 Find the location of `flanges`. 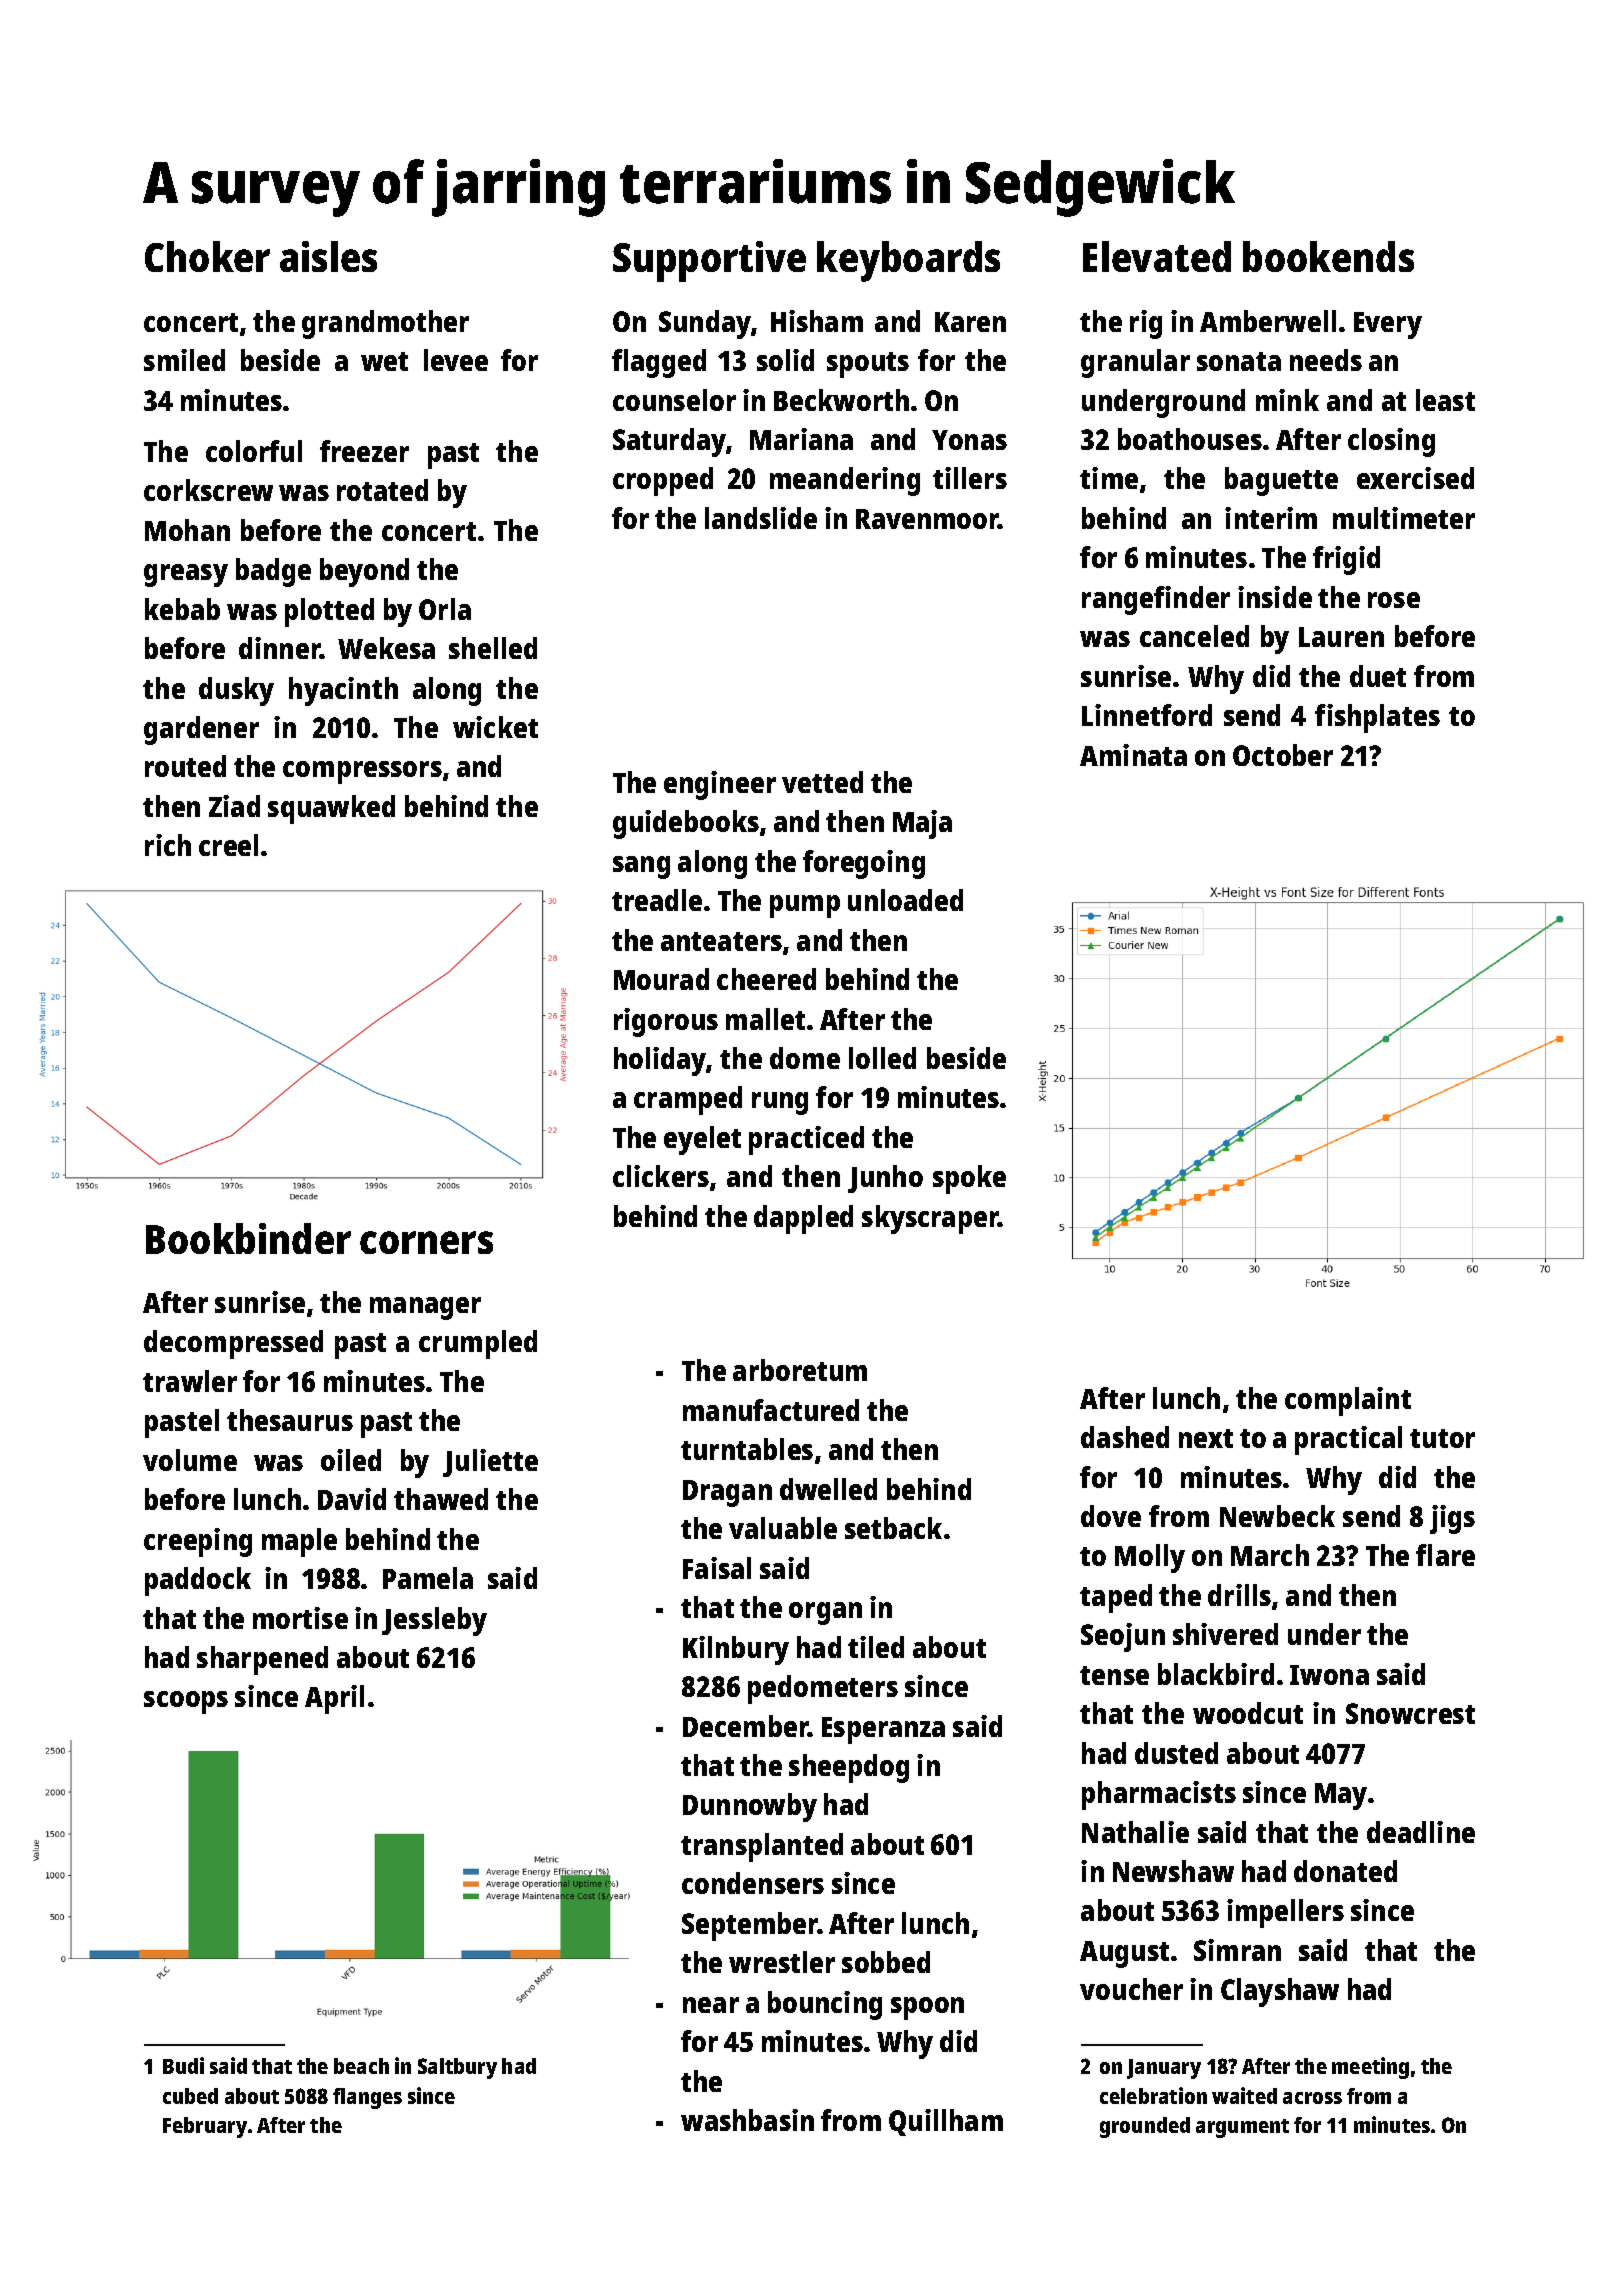

flanges is located at coordinates (367, 2098).
